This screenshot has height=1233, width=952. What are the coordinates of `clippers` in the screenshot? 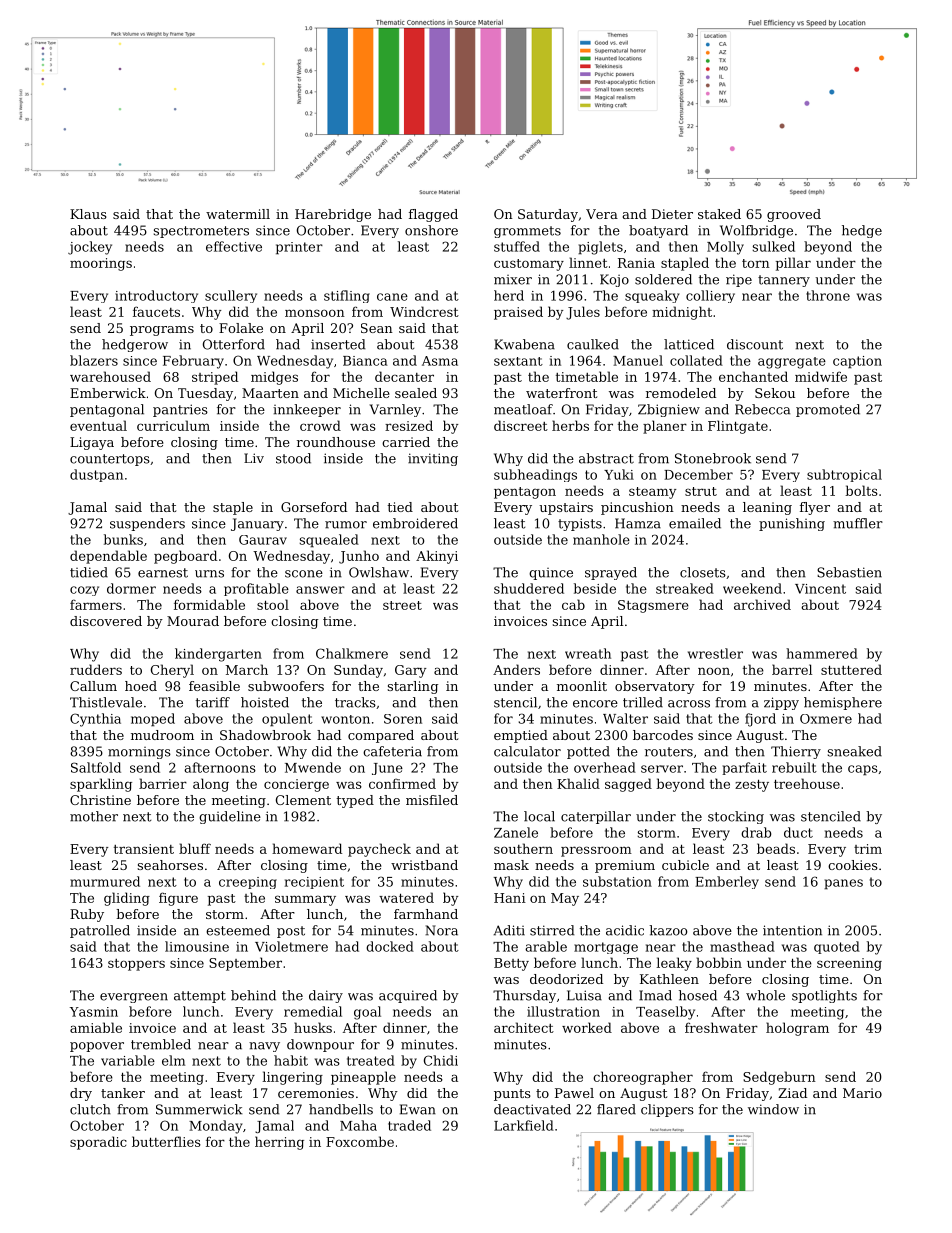 It's located at (667, 1110).
